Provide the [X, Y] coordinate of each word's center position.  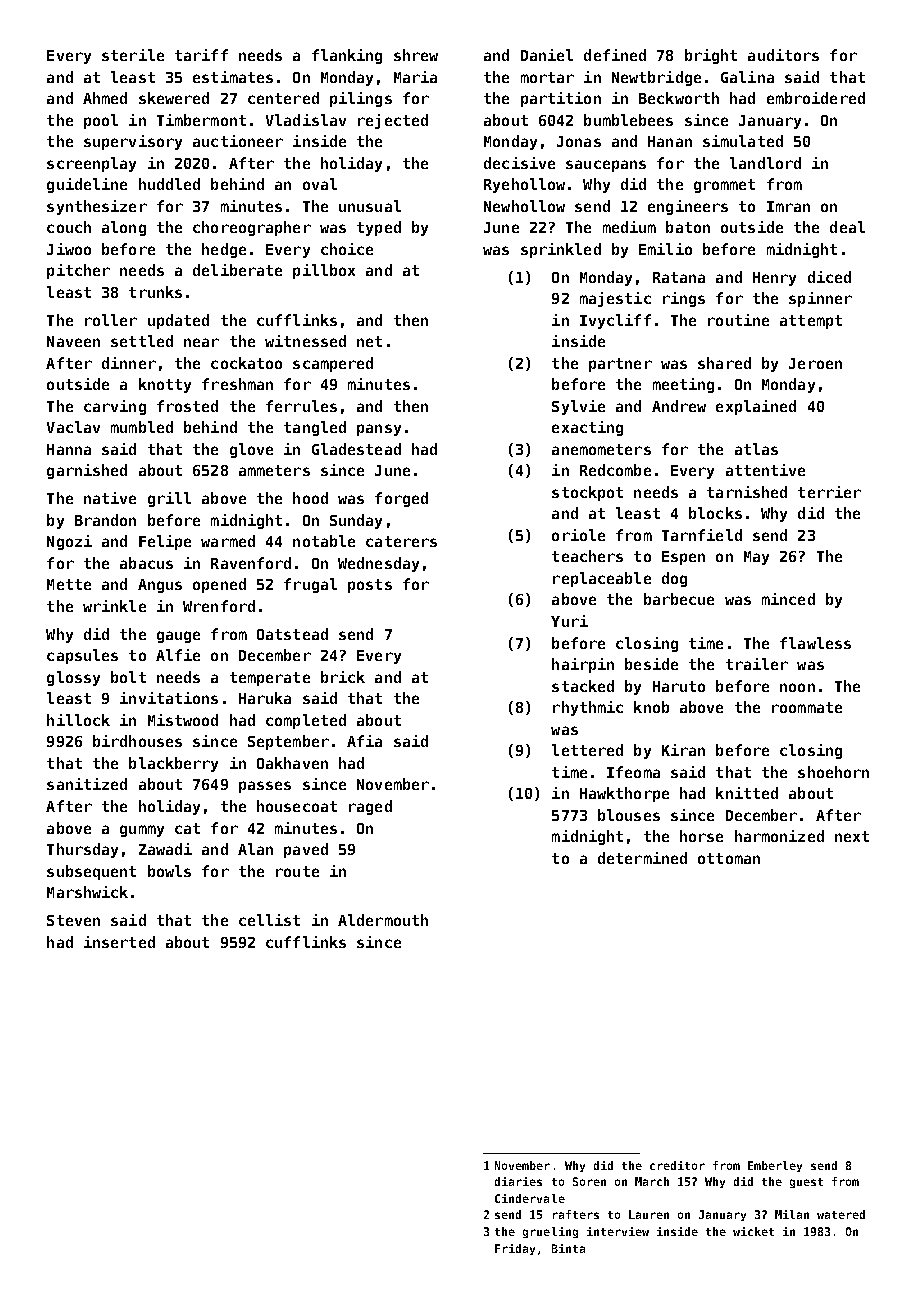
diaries [518, 1181]
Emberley [775, 1166]
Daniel [547, 55]
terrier [829, 492]
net [369, 341]
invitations [169, 698]
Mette [69, 584]
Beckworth [679, 98]
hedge [224, 250]
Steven [73, 920]
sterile [133, 55]
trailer [757, 664]
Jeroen [815, 363]
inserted [119, 942]
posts [370, 586]
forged [401, 499]
